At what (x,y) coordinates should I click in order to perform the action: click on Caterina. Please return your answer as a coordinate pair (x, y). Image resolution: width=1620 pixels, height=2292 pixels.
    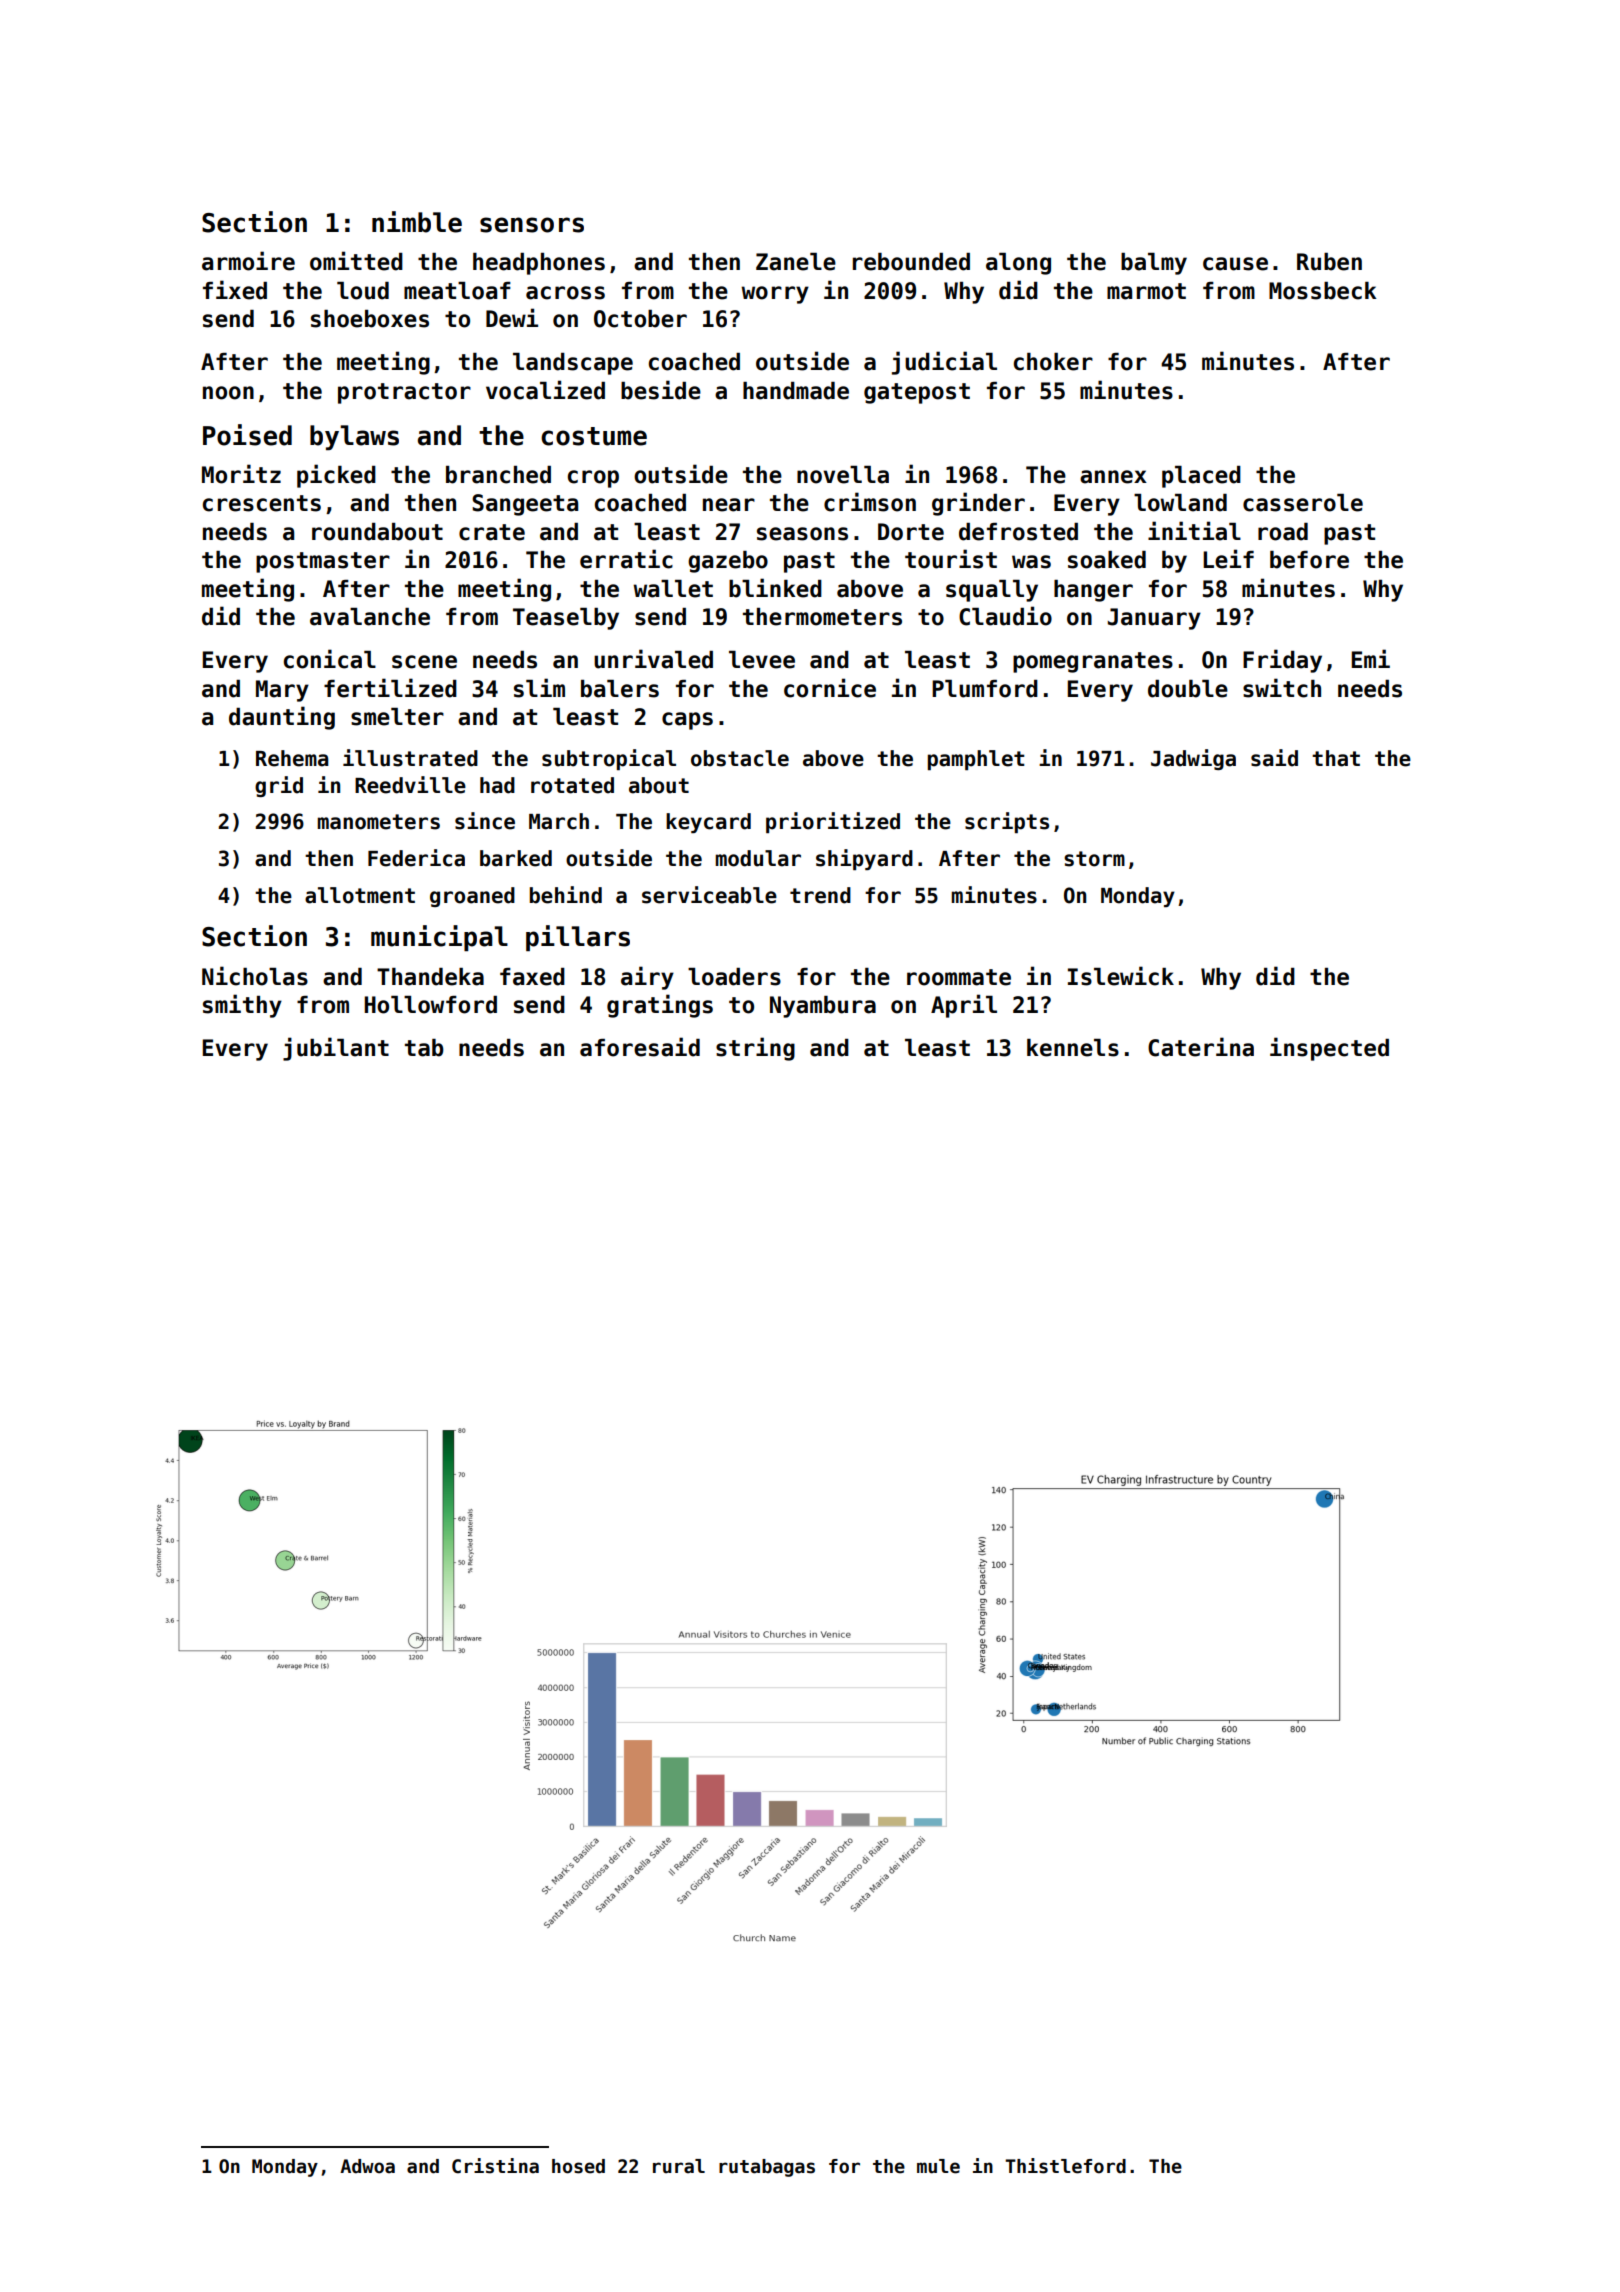
    Looking at the image, I should click on (1201, 1047).
